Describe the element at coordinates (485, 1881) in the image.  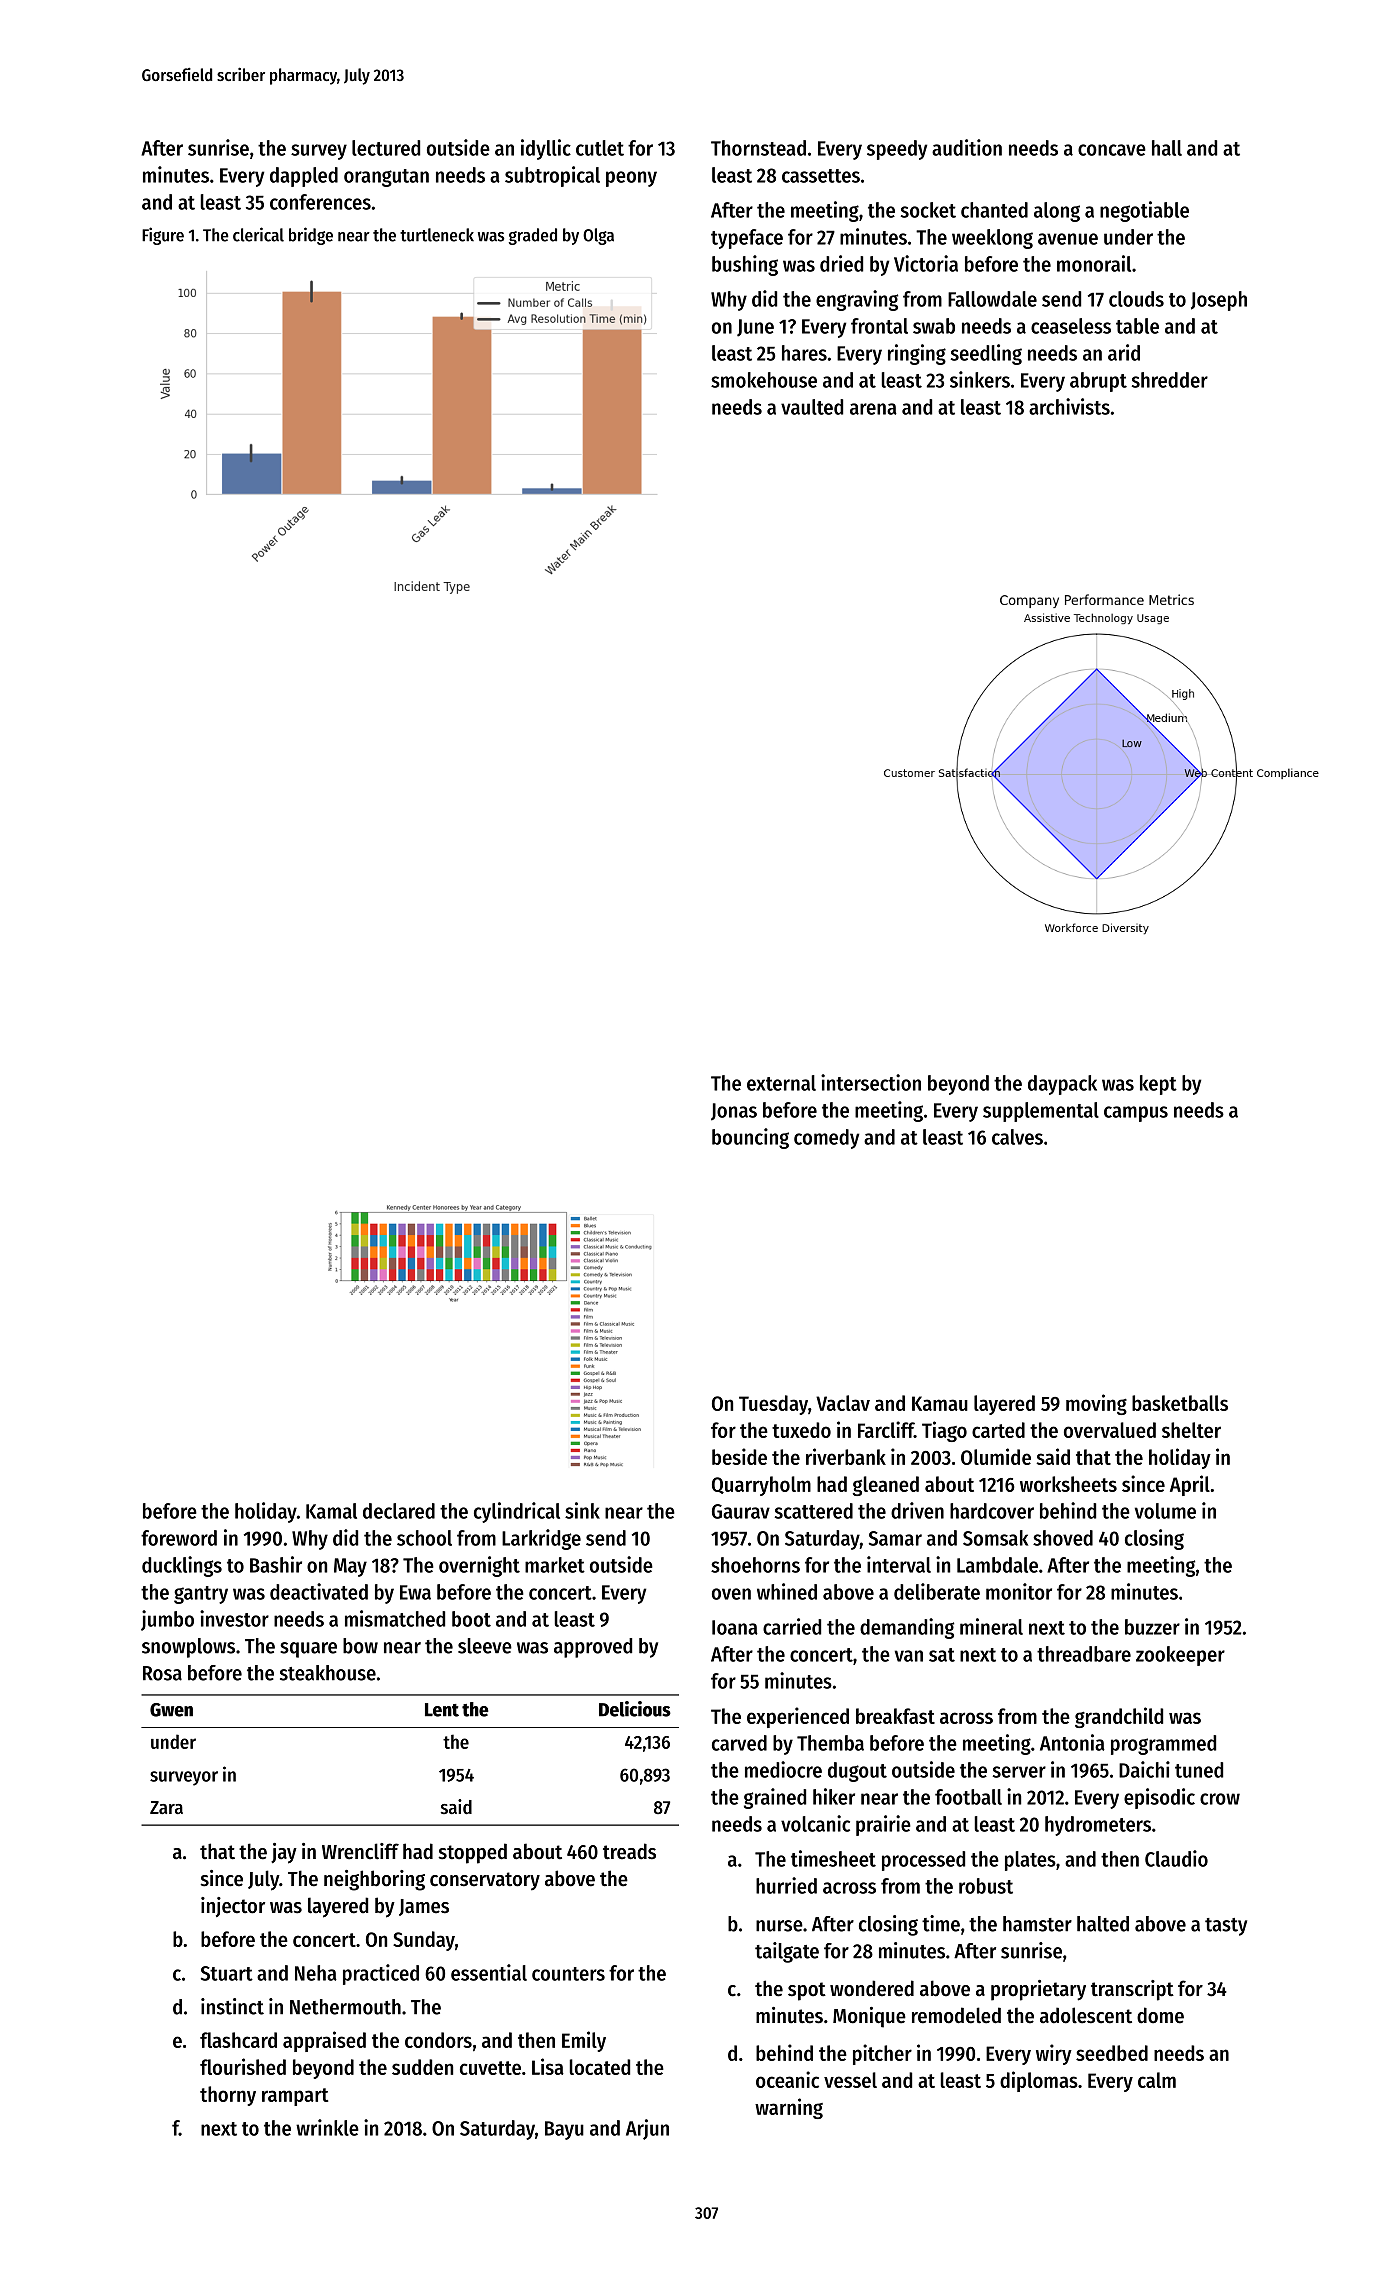
I see `conservatory` at that location.
